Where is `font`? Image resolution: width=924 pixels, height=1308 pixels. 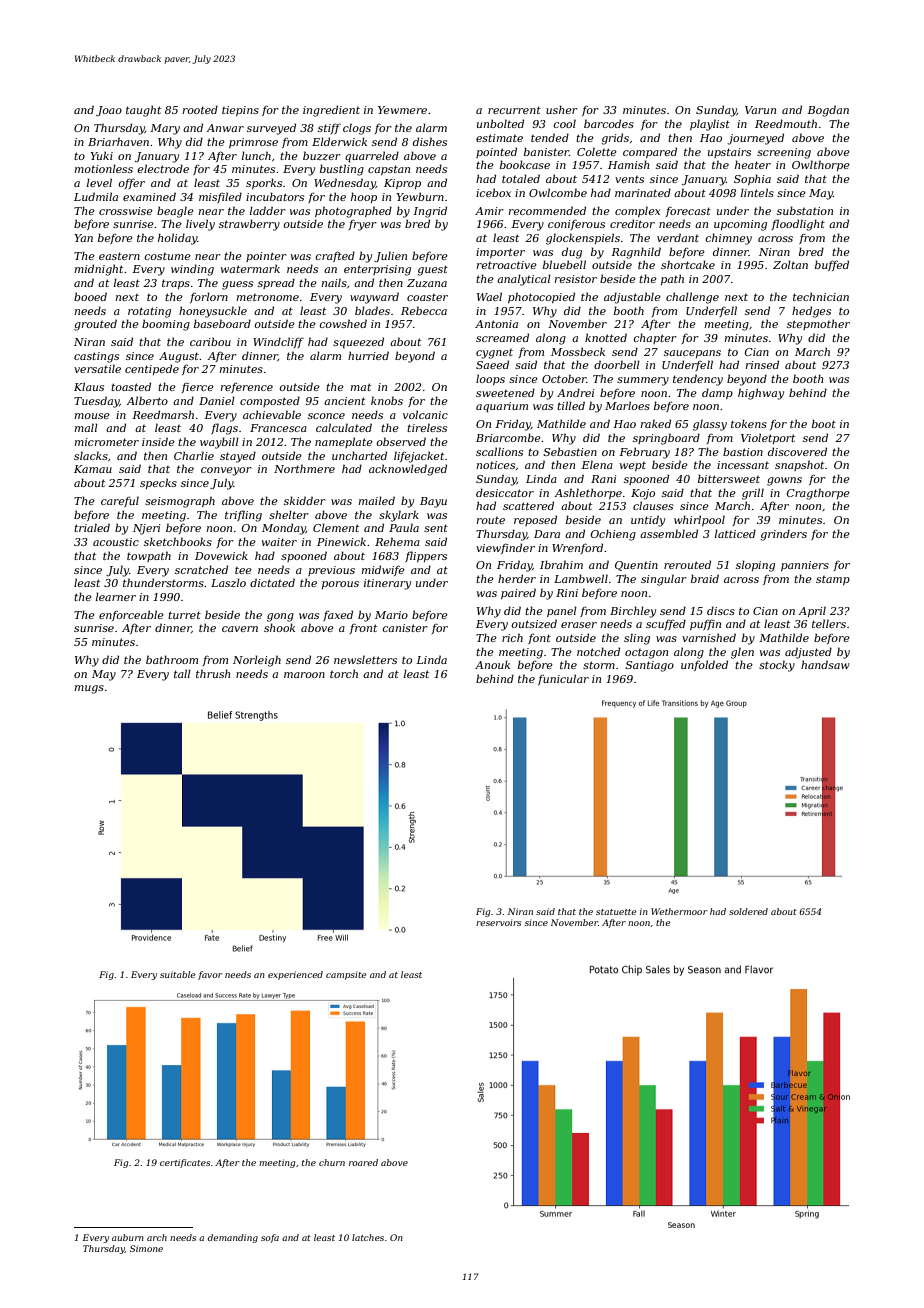 font is located at coordinates (539, 639).
